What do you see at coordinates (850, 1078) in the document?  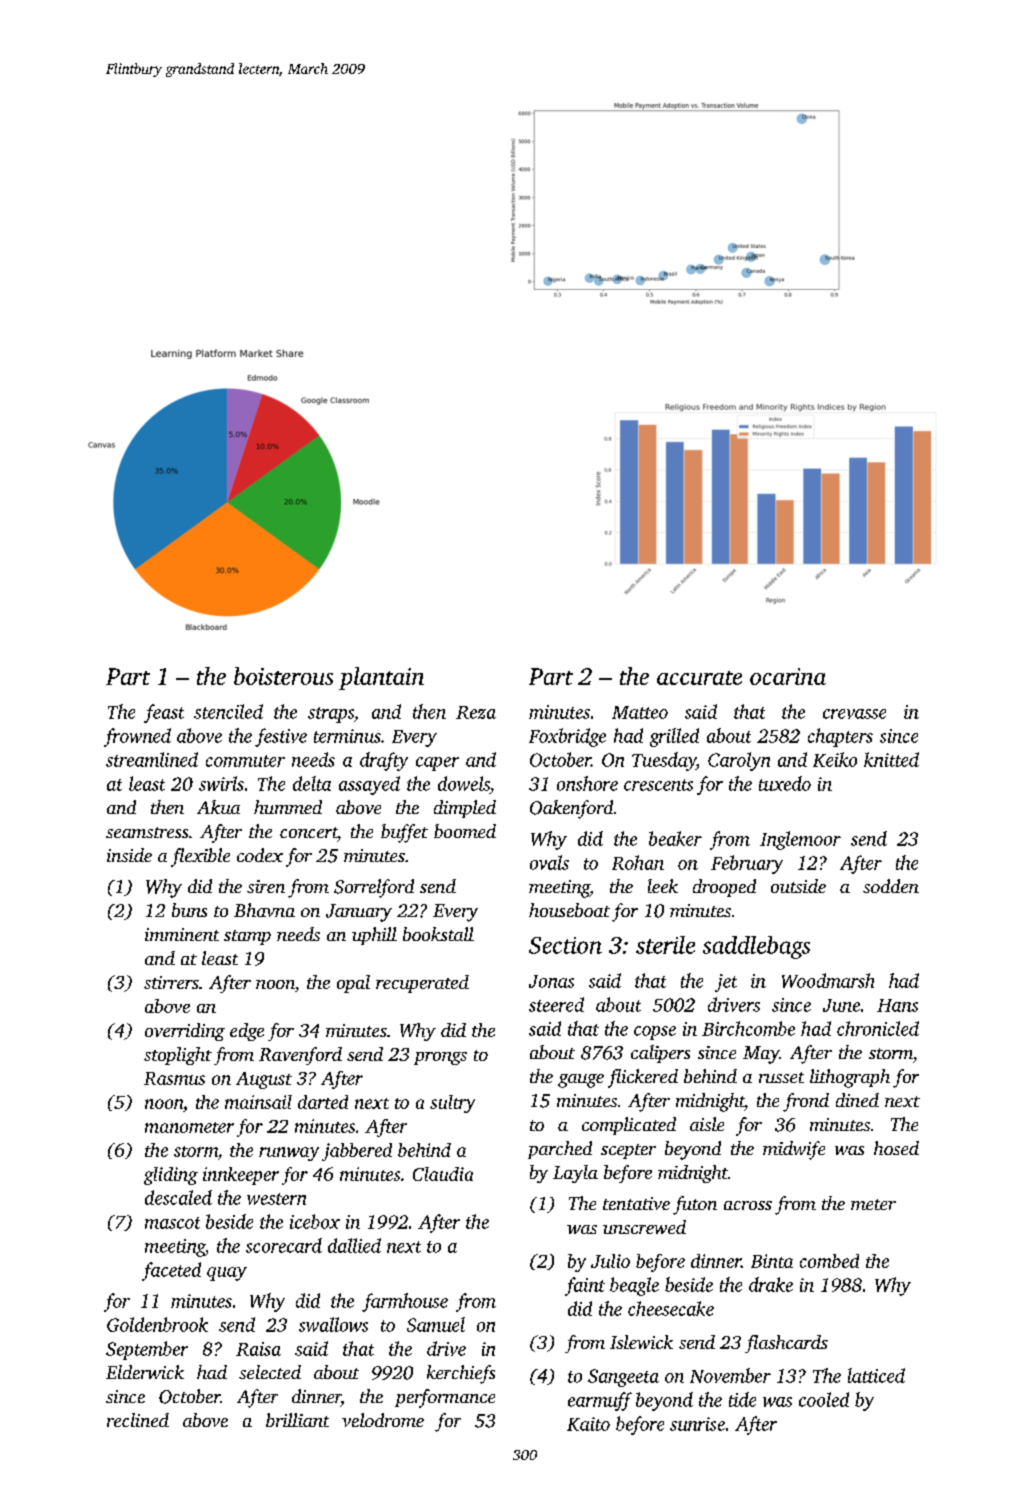 I see `lithograph` at bounding box center [850, 1078].
